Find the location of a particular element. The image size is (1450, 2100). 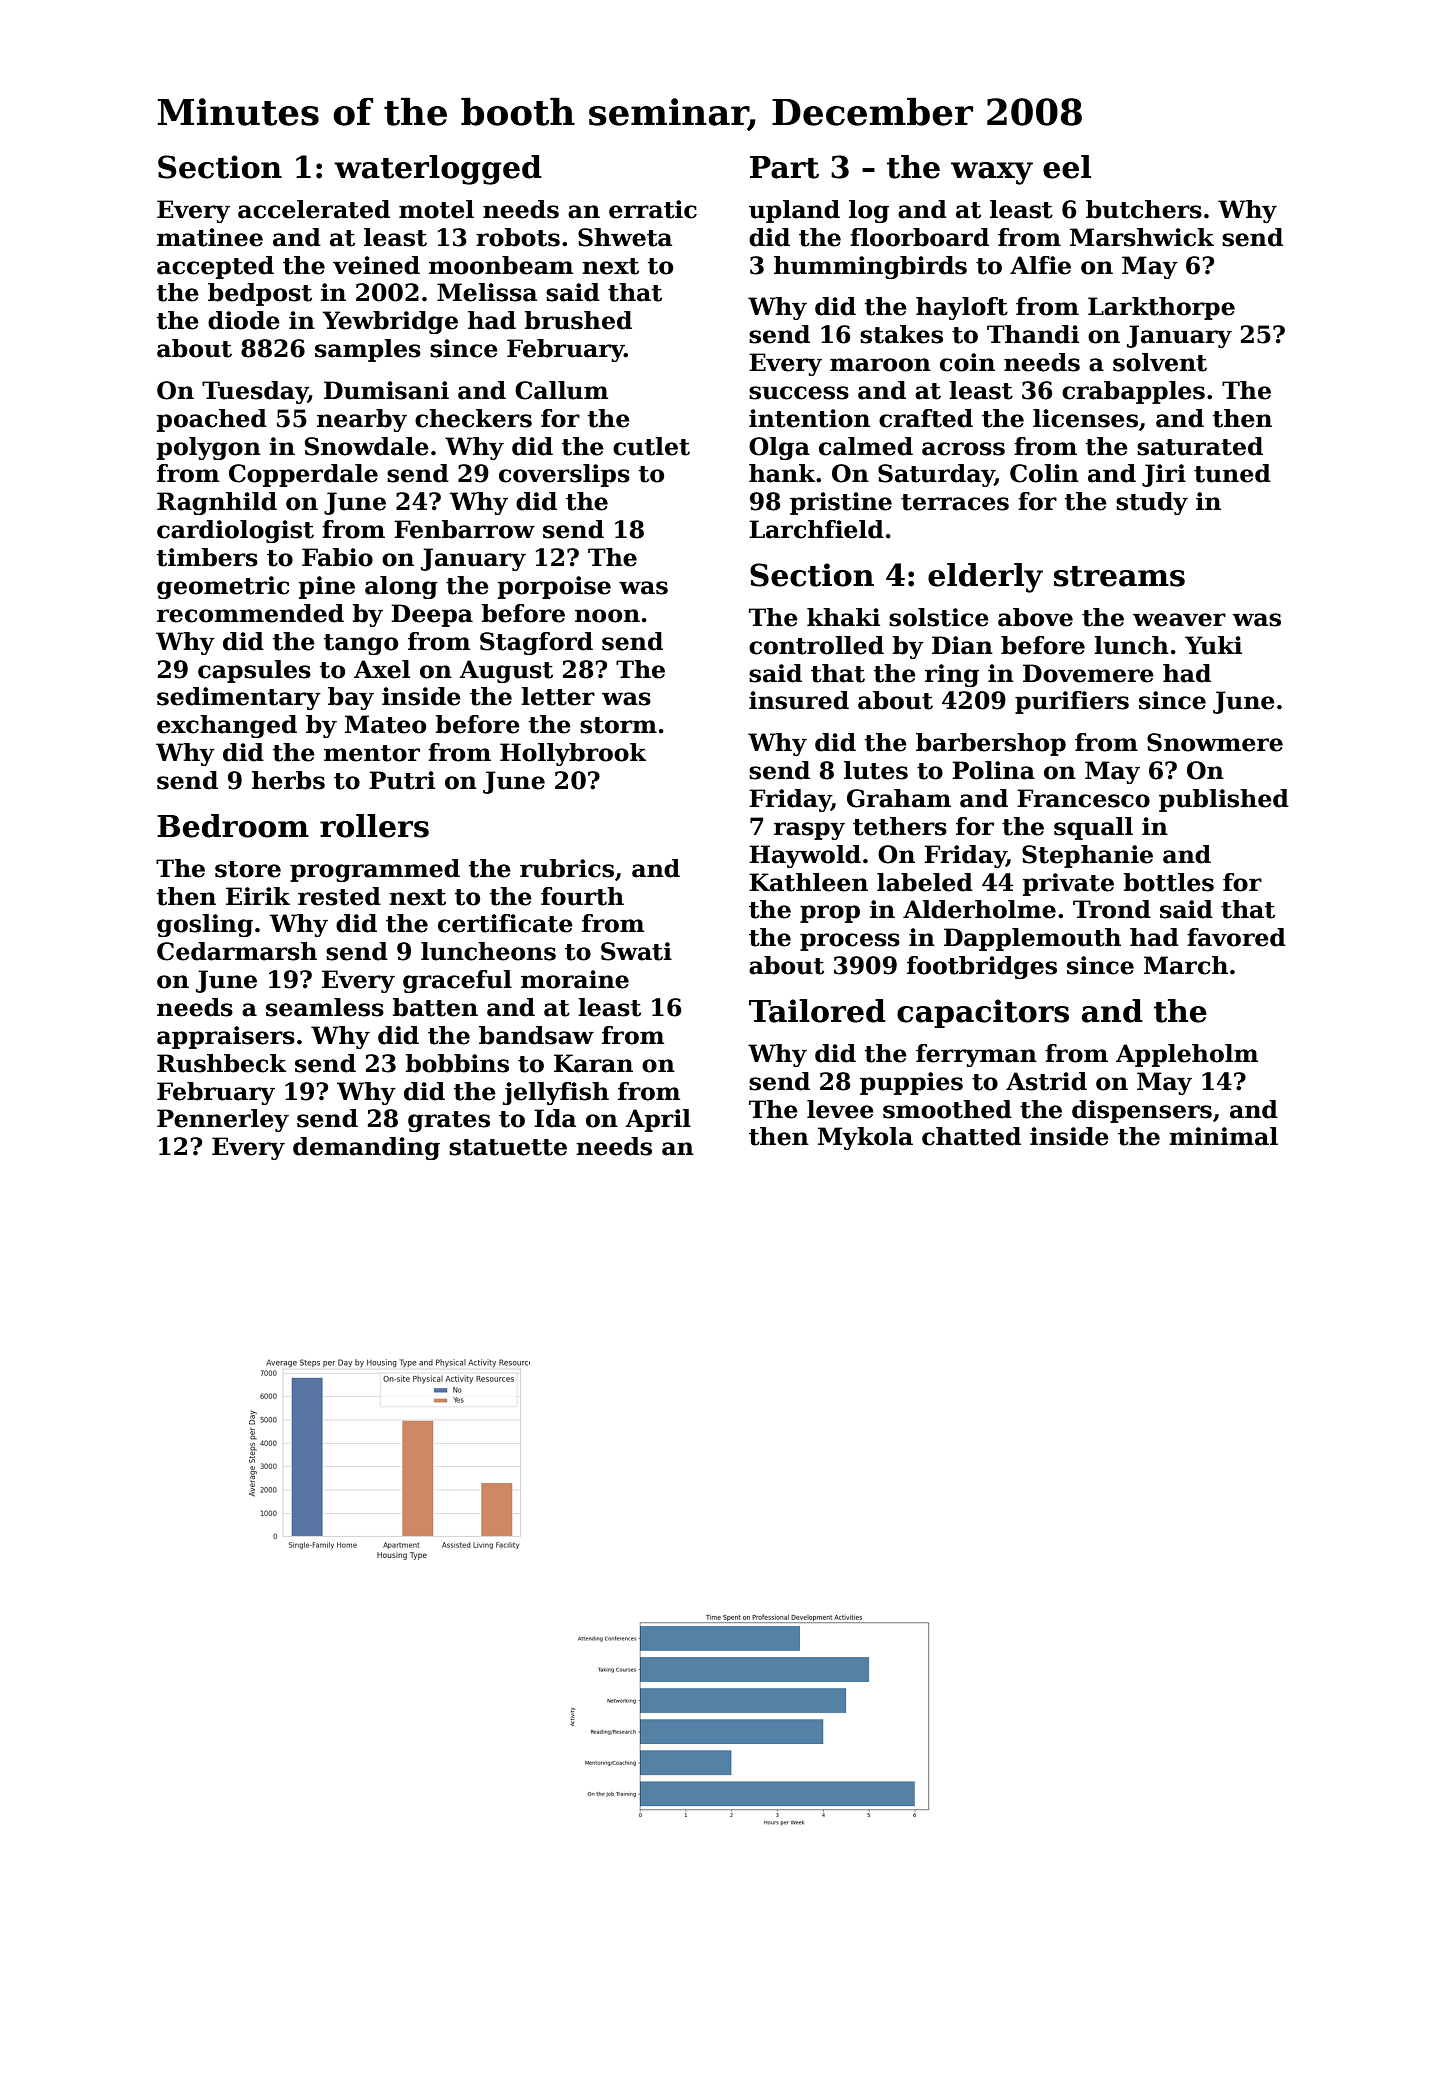

chatted is located at coordinates (971, 1136).
